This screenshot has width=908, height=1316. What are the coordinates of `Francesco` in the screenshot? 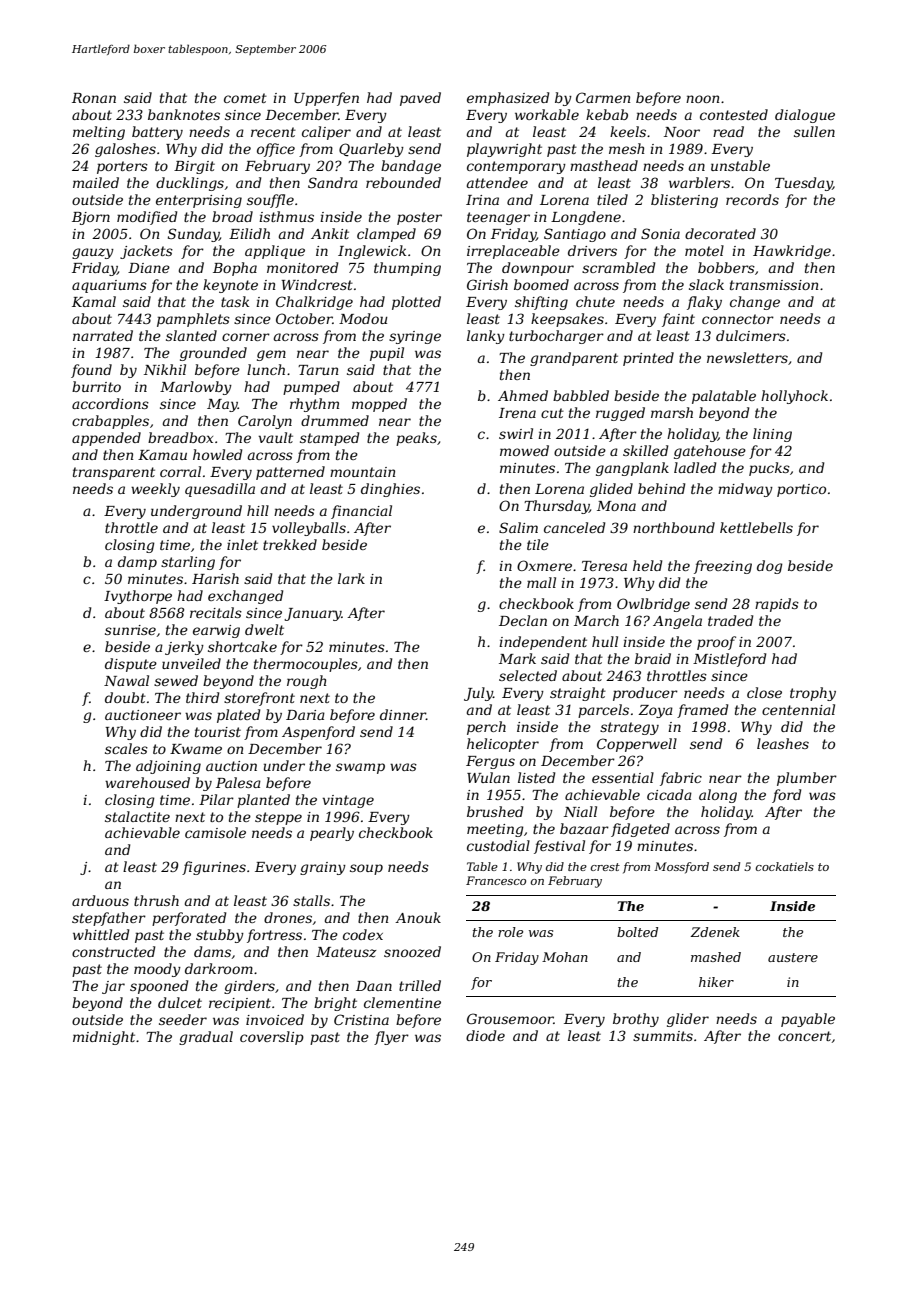 It's located at (496, 880).
